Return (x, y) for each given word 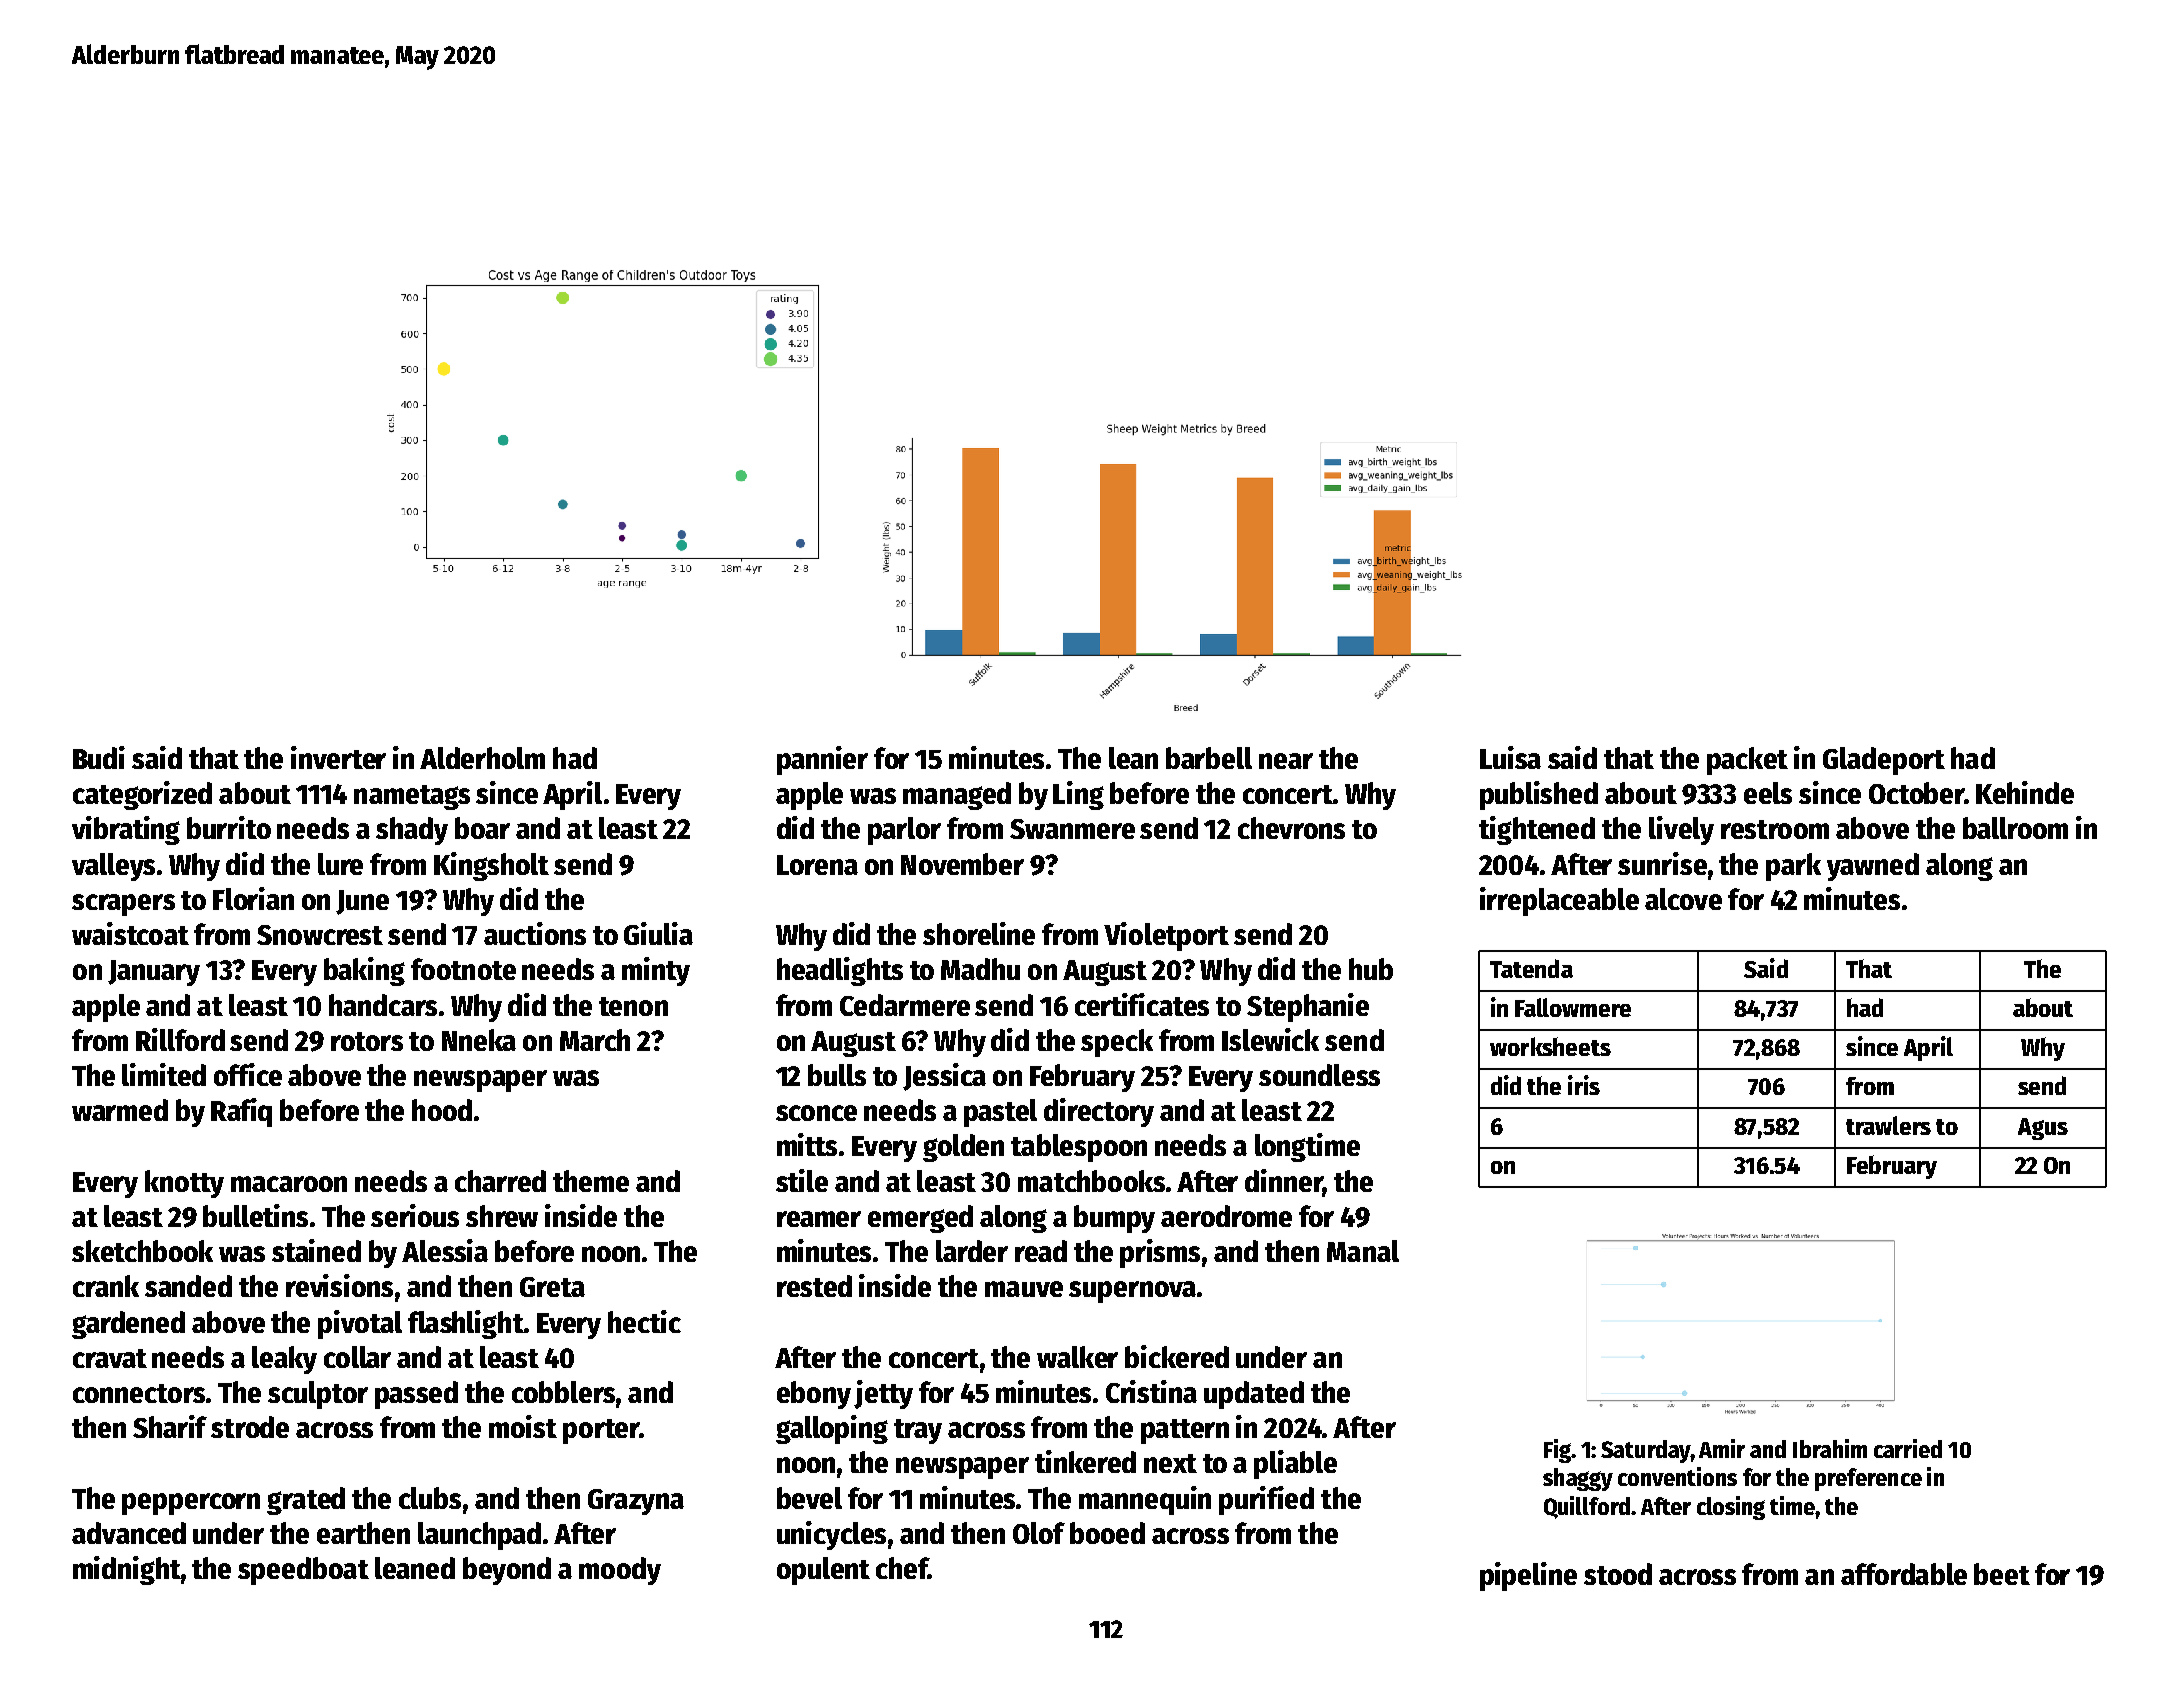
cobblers (563, 1392)
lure (340, 864)
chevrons (1291, 828)
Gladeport (1884, 761)
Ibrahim (1830, 1448)
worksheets (1550, 1046)
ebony (814, 1395)
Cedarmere (905, 1005)
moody (620, 1571)
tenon (633, 1006)
